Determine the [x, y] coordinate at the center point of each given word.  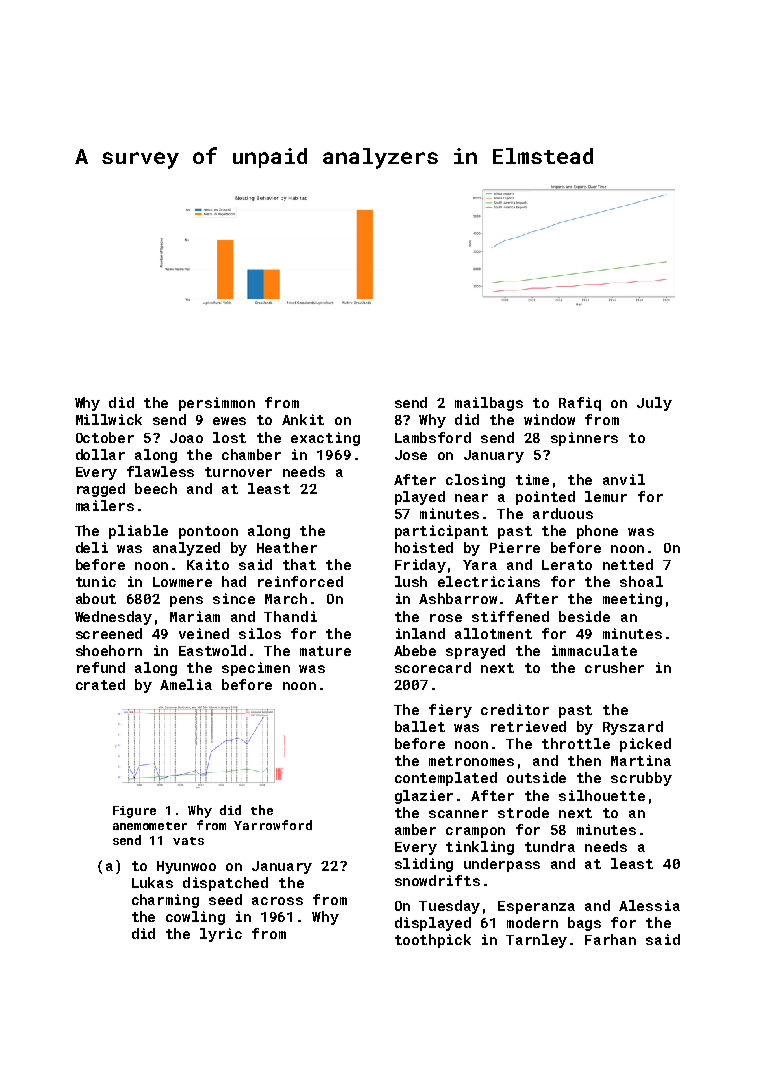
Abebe [415, 650]
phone [597, 532]
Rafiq [580, 404]
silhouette [602, 795]
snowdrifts [437, 880]
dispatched [225, 884]
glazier [424, 797]
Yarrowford [273, 825]
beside [584, 616]
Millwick [109, 419]
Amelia [186, 684]
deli [92, 547]
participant [441, 532]
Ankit [303, 419]
